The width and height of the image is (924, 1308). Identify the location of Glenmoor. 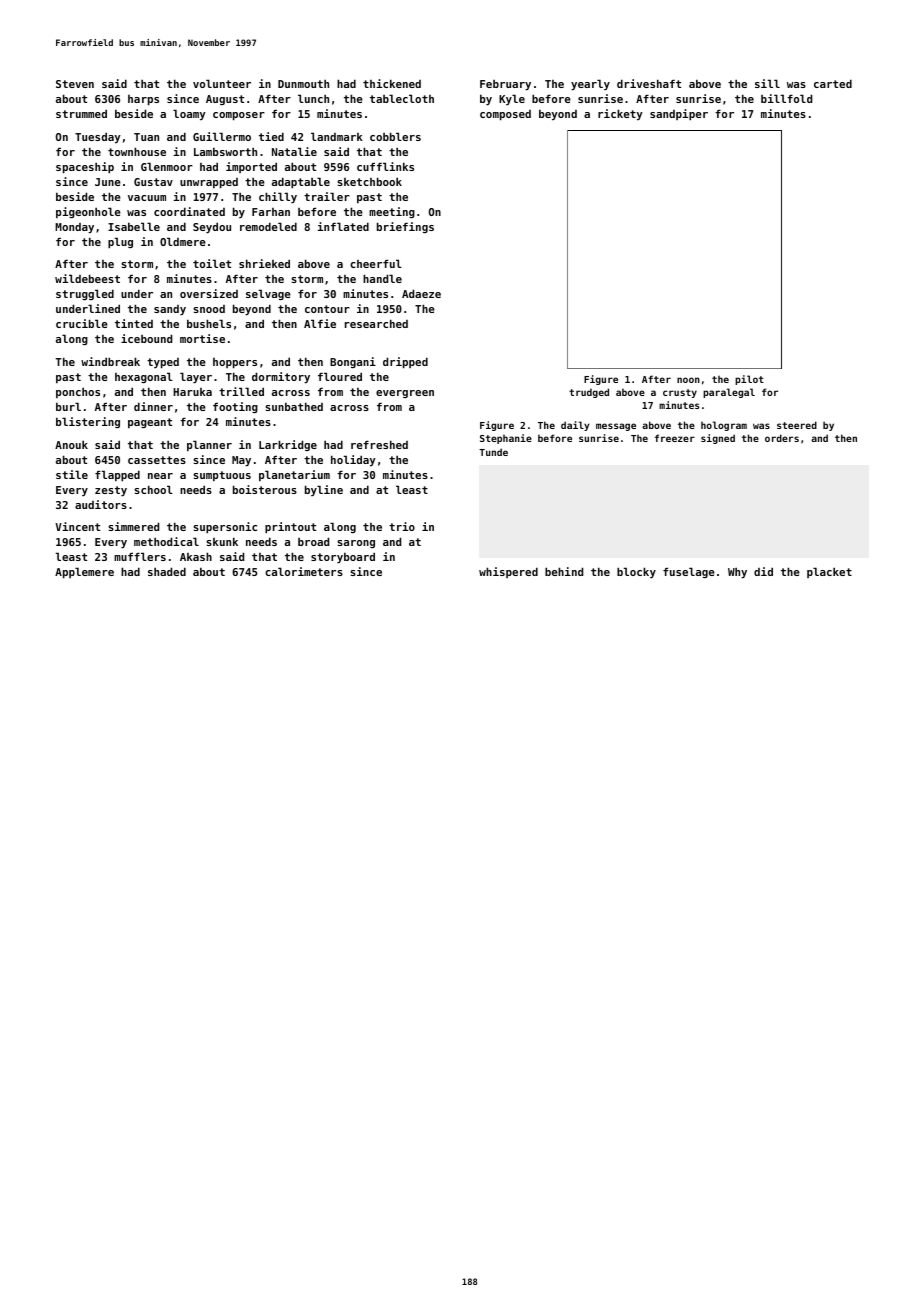
(167, 166).
